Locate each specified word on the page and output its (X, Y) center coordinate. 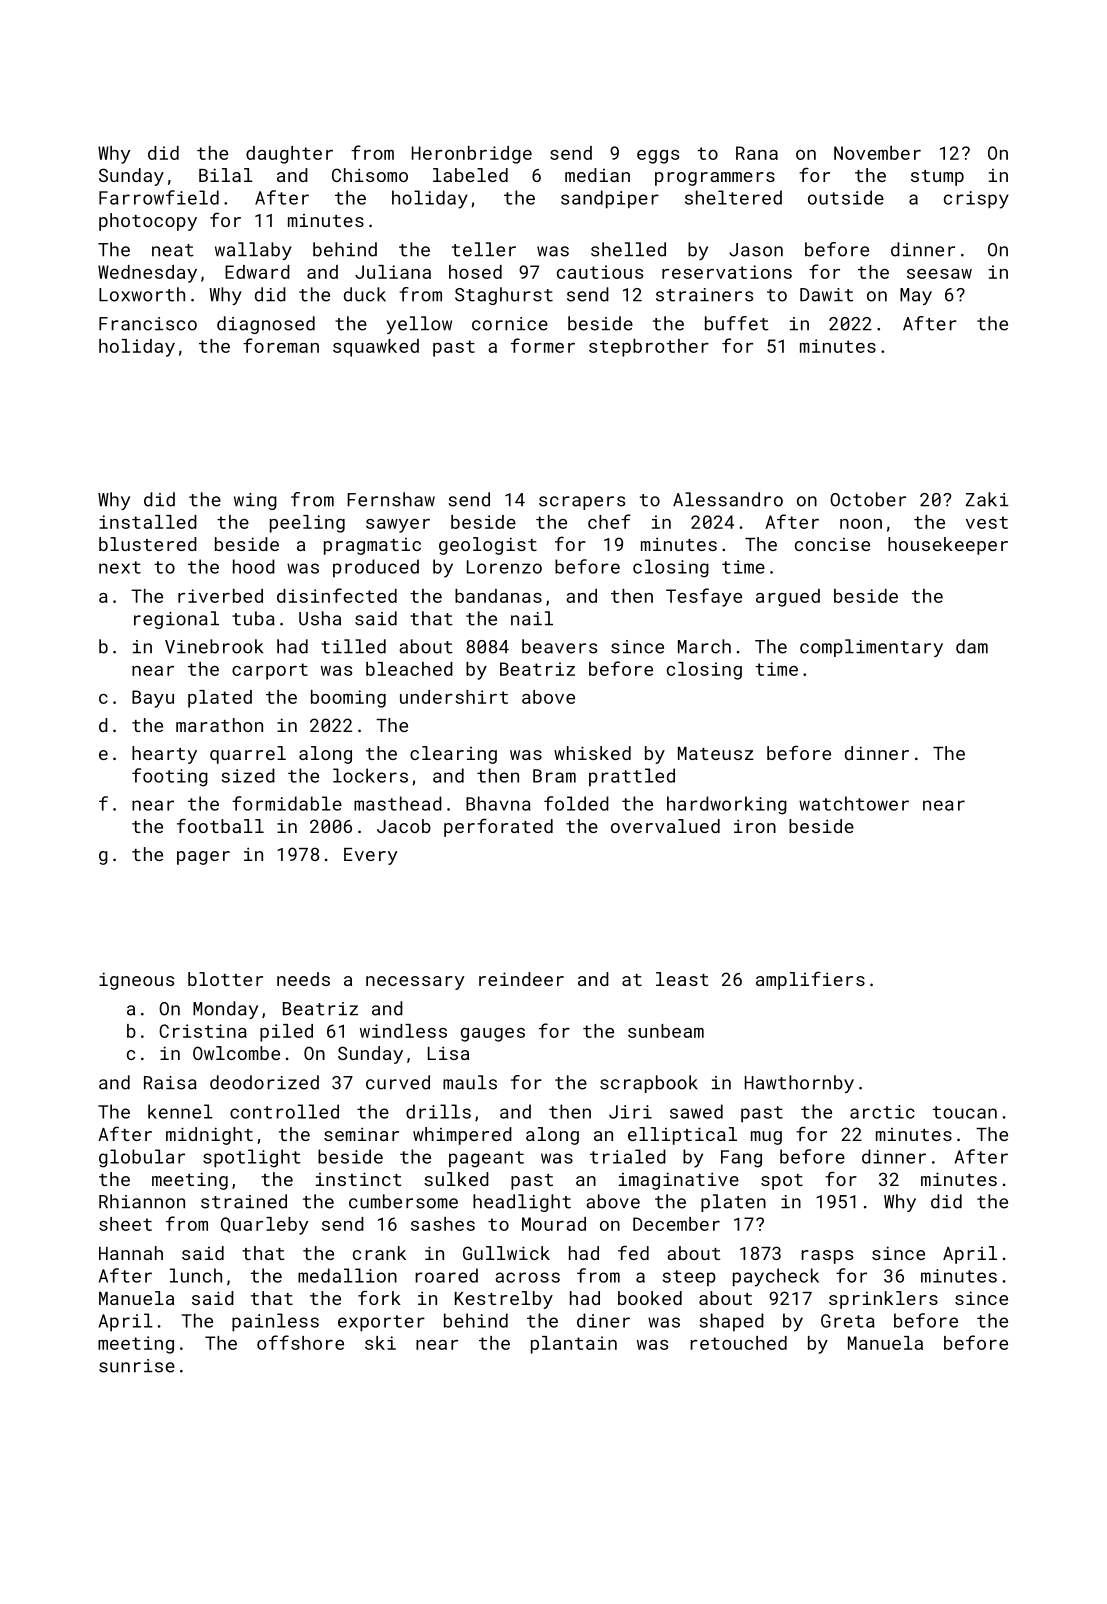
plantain (574, 1345)
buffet (737, 323)
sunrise (137, 1366)
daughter (289, 155)
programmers (715, 179)
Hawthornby (799, 1084)
